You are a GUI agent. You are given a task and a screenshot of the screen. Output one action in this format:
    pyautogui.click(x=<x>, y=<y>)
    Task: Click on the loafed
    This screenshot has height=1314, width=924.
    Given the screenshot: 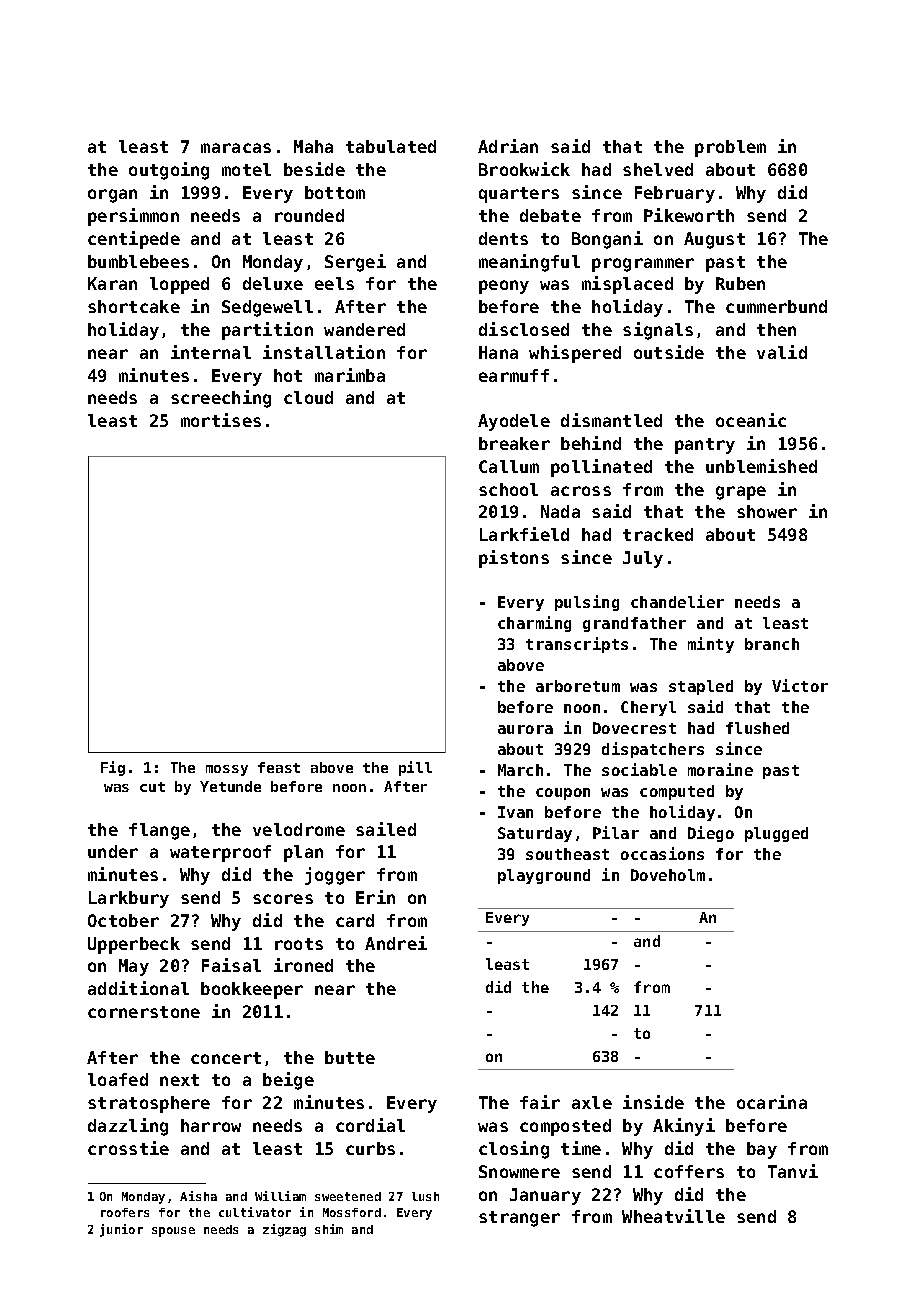 What is the action you would take?
    pyautogui.click(x=118, y=1079)
